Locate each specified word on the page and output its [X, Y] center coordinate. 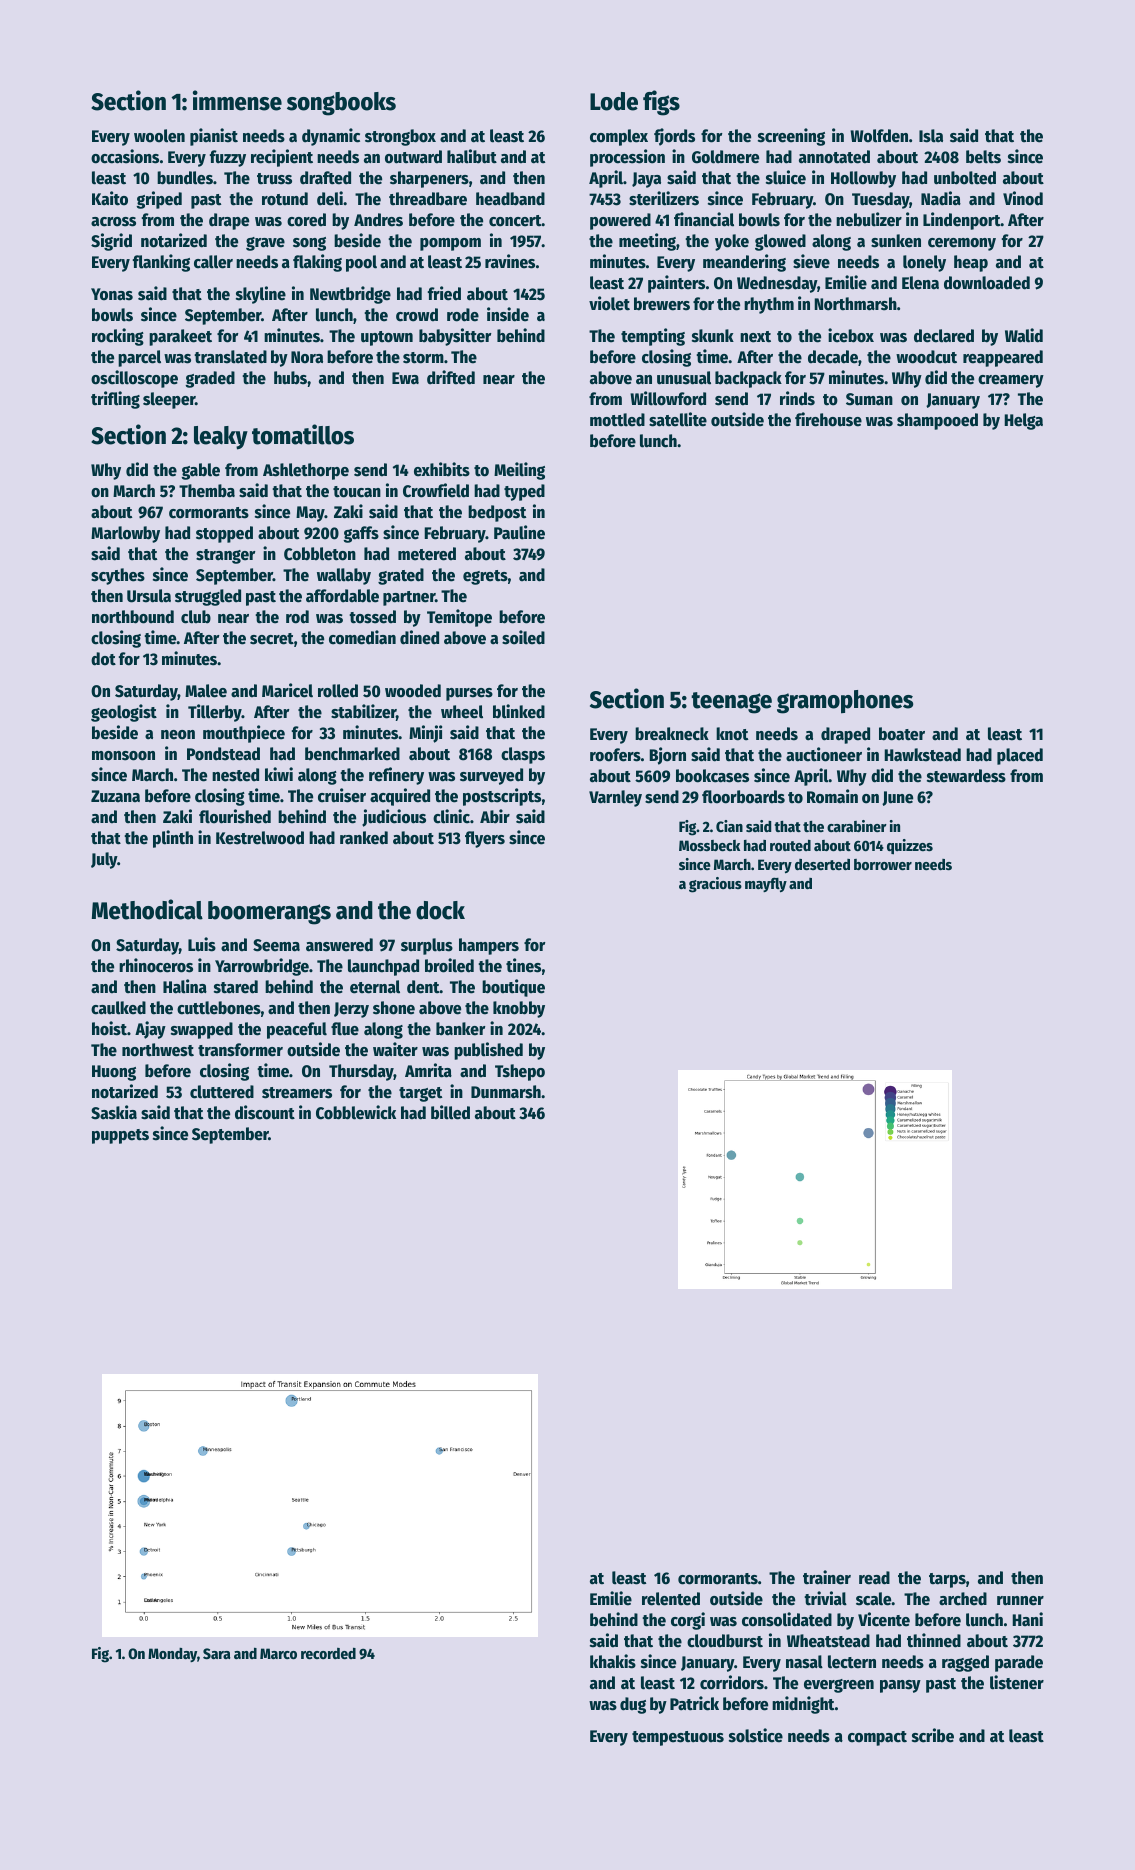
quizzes [910, 847]
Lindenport [962, 221]
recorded [328, 1653]
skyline [261, 295]
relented [671, 1599]
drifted [451, 377]
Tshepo [520, 1072]
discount [265, 1112]
